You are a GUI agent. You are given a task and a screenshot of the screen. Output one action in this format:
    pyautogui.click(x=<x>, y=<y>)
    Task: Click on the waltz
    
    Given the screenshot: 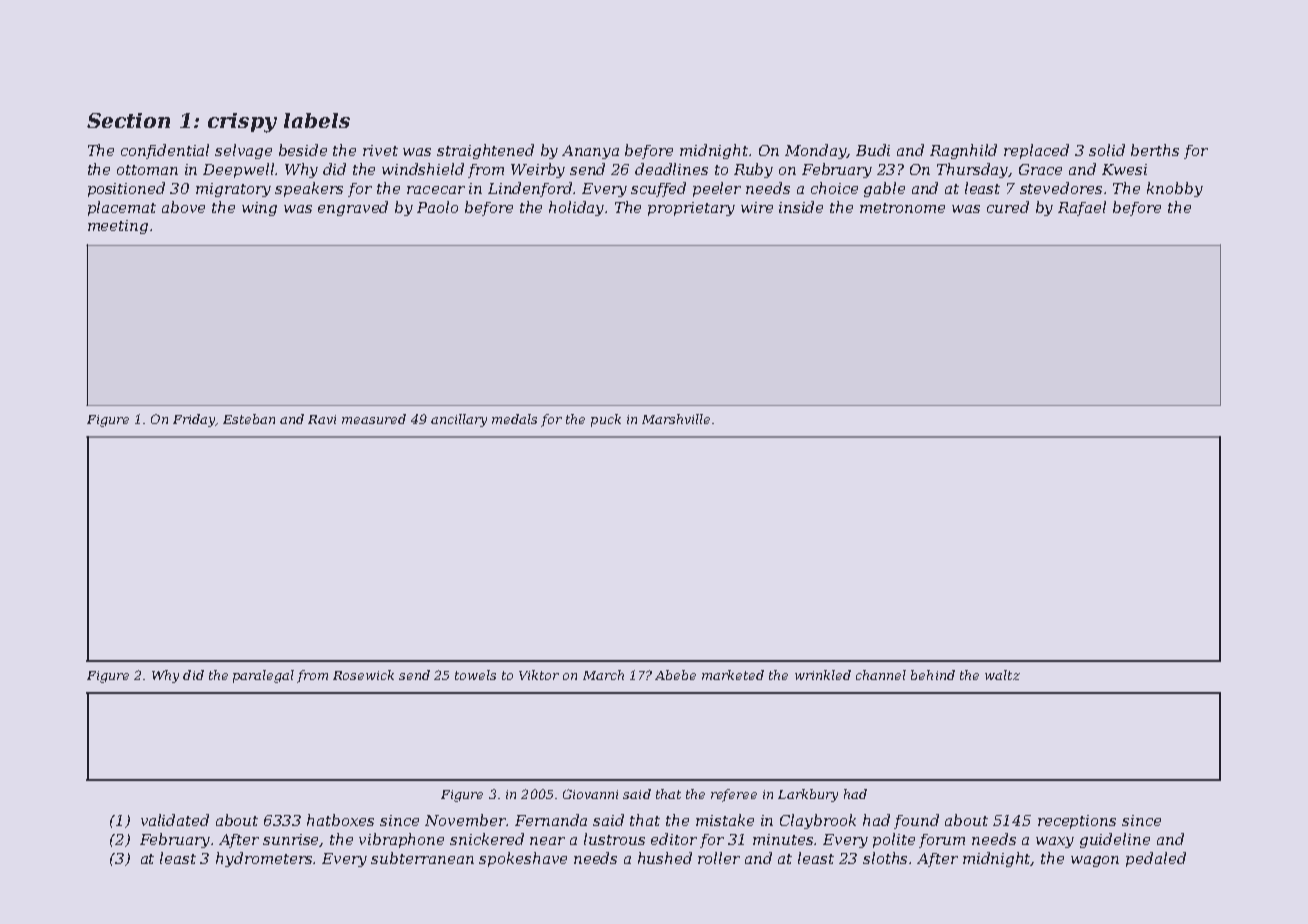 What is the action you would take?
    pyautogui.click(x=1002, y=675)
